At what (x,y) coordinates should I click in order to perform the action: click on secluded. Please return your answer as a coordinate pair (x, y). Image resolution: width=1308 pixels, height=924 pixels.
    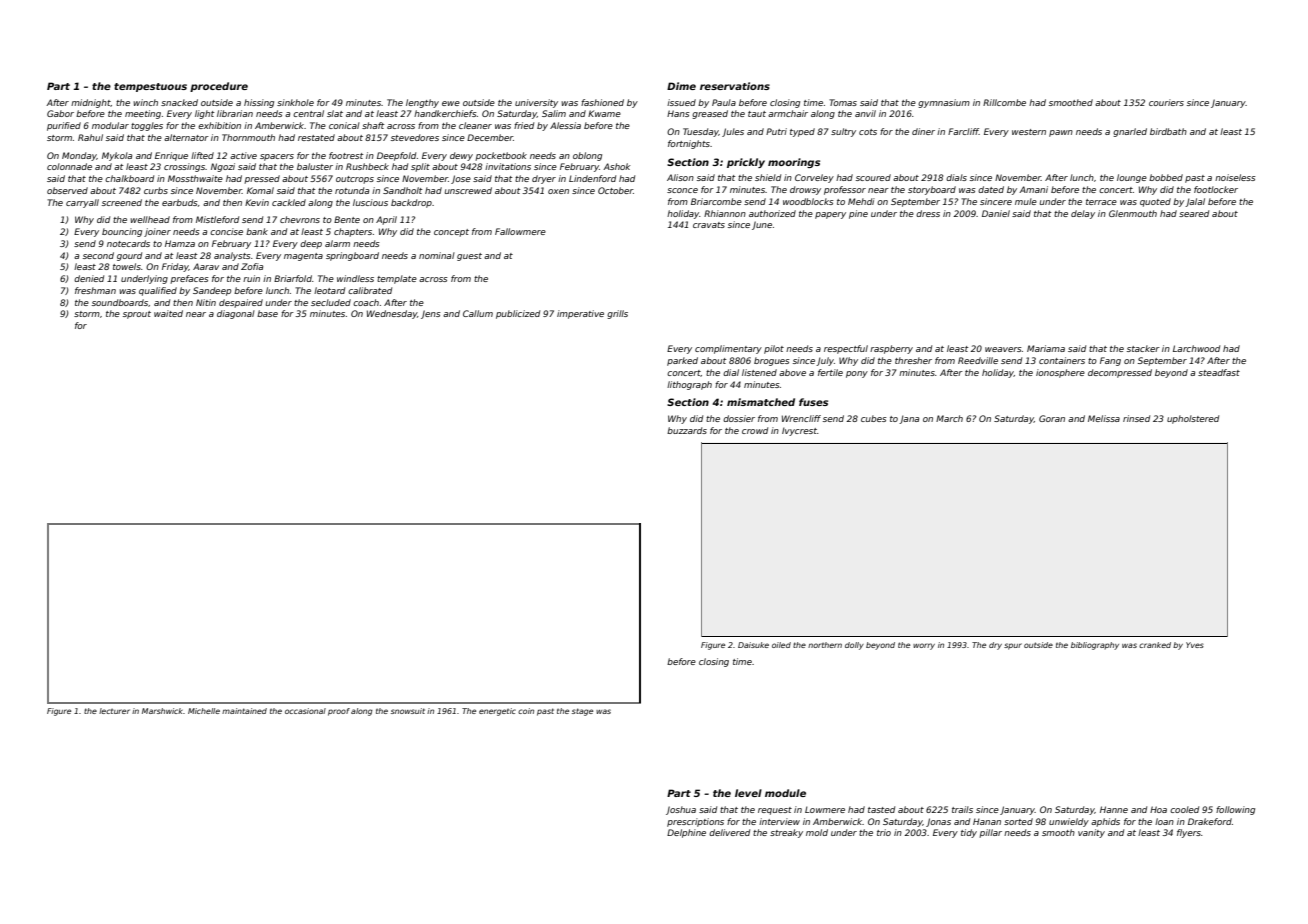
    Looking at the image, I should click on (331, 302).
